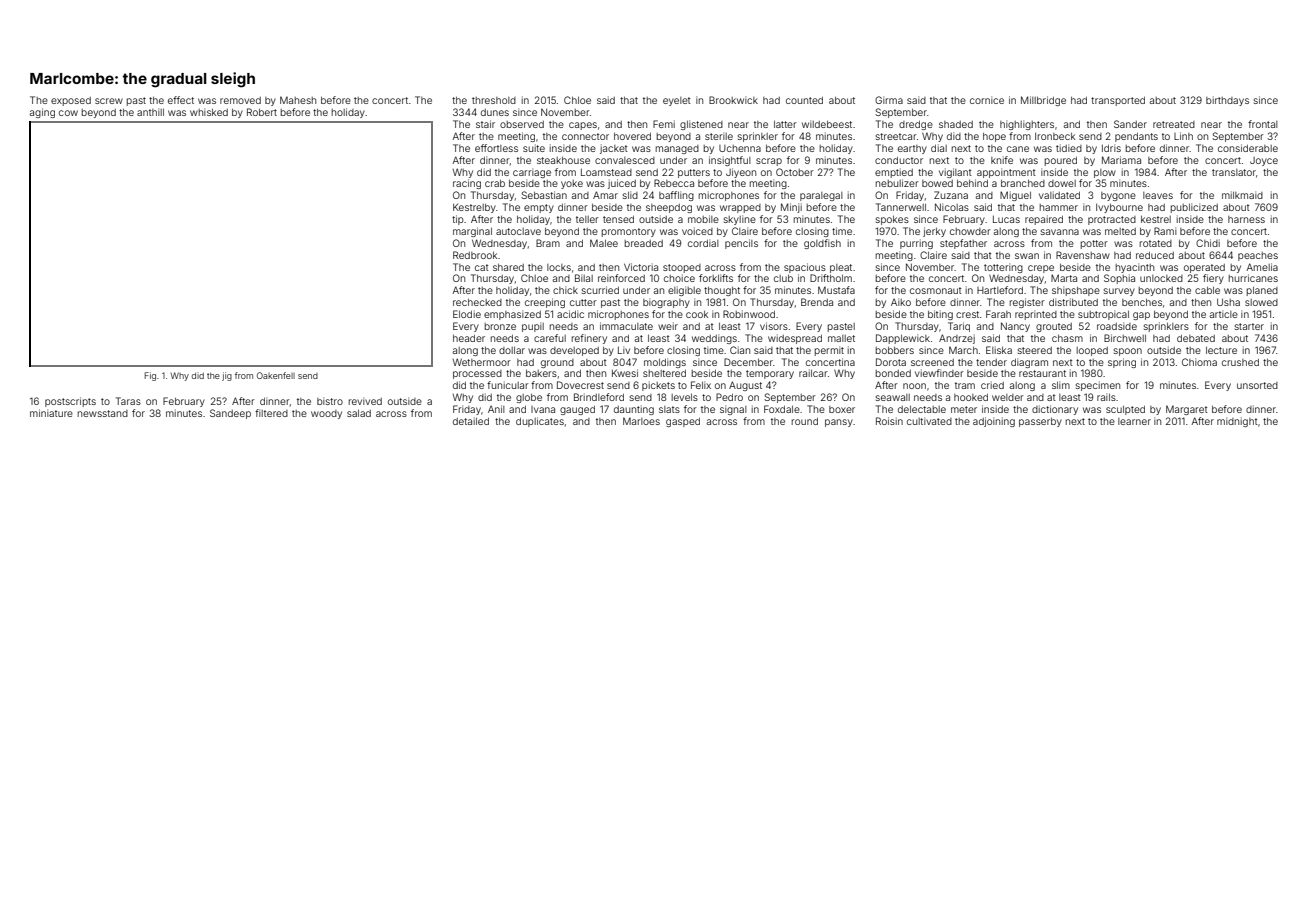  Describe the element at coordinates (570, 314) in the image. I see `acidic` at that location.
